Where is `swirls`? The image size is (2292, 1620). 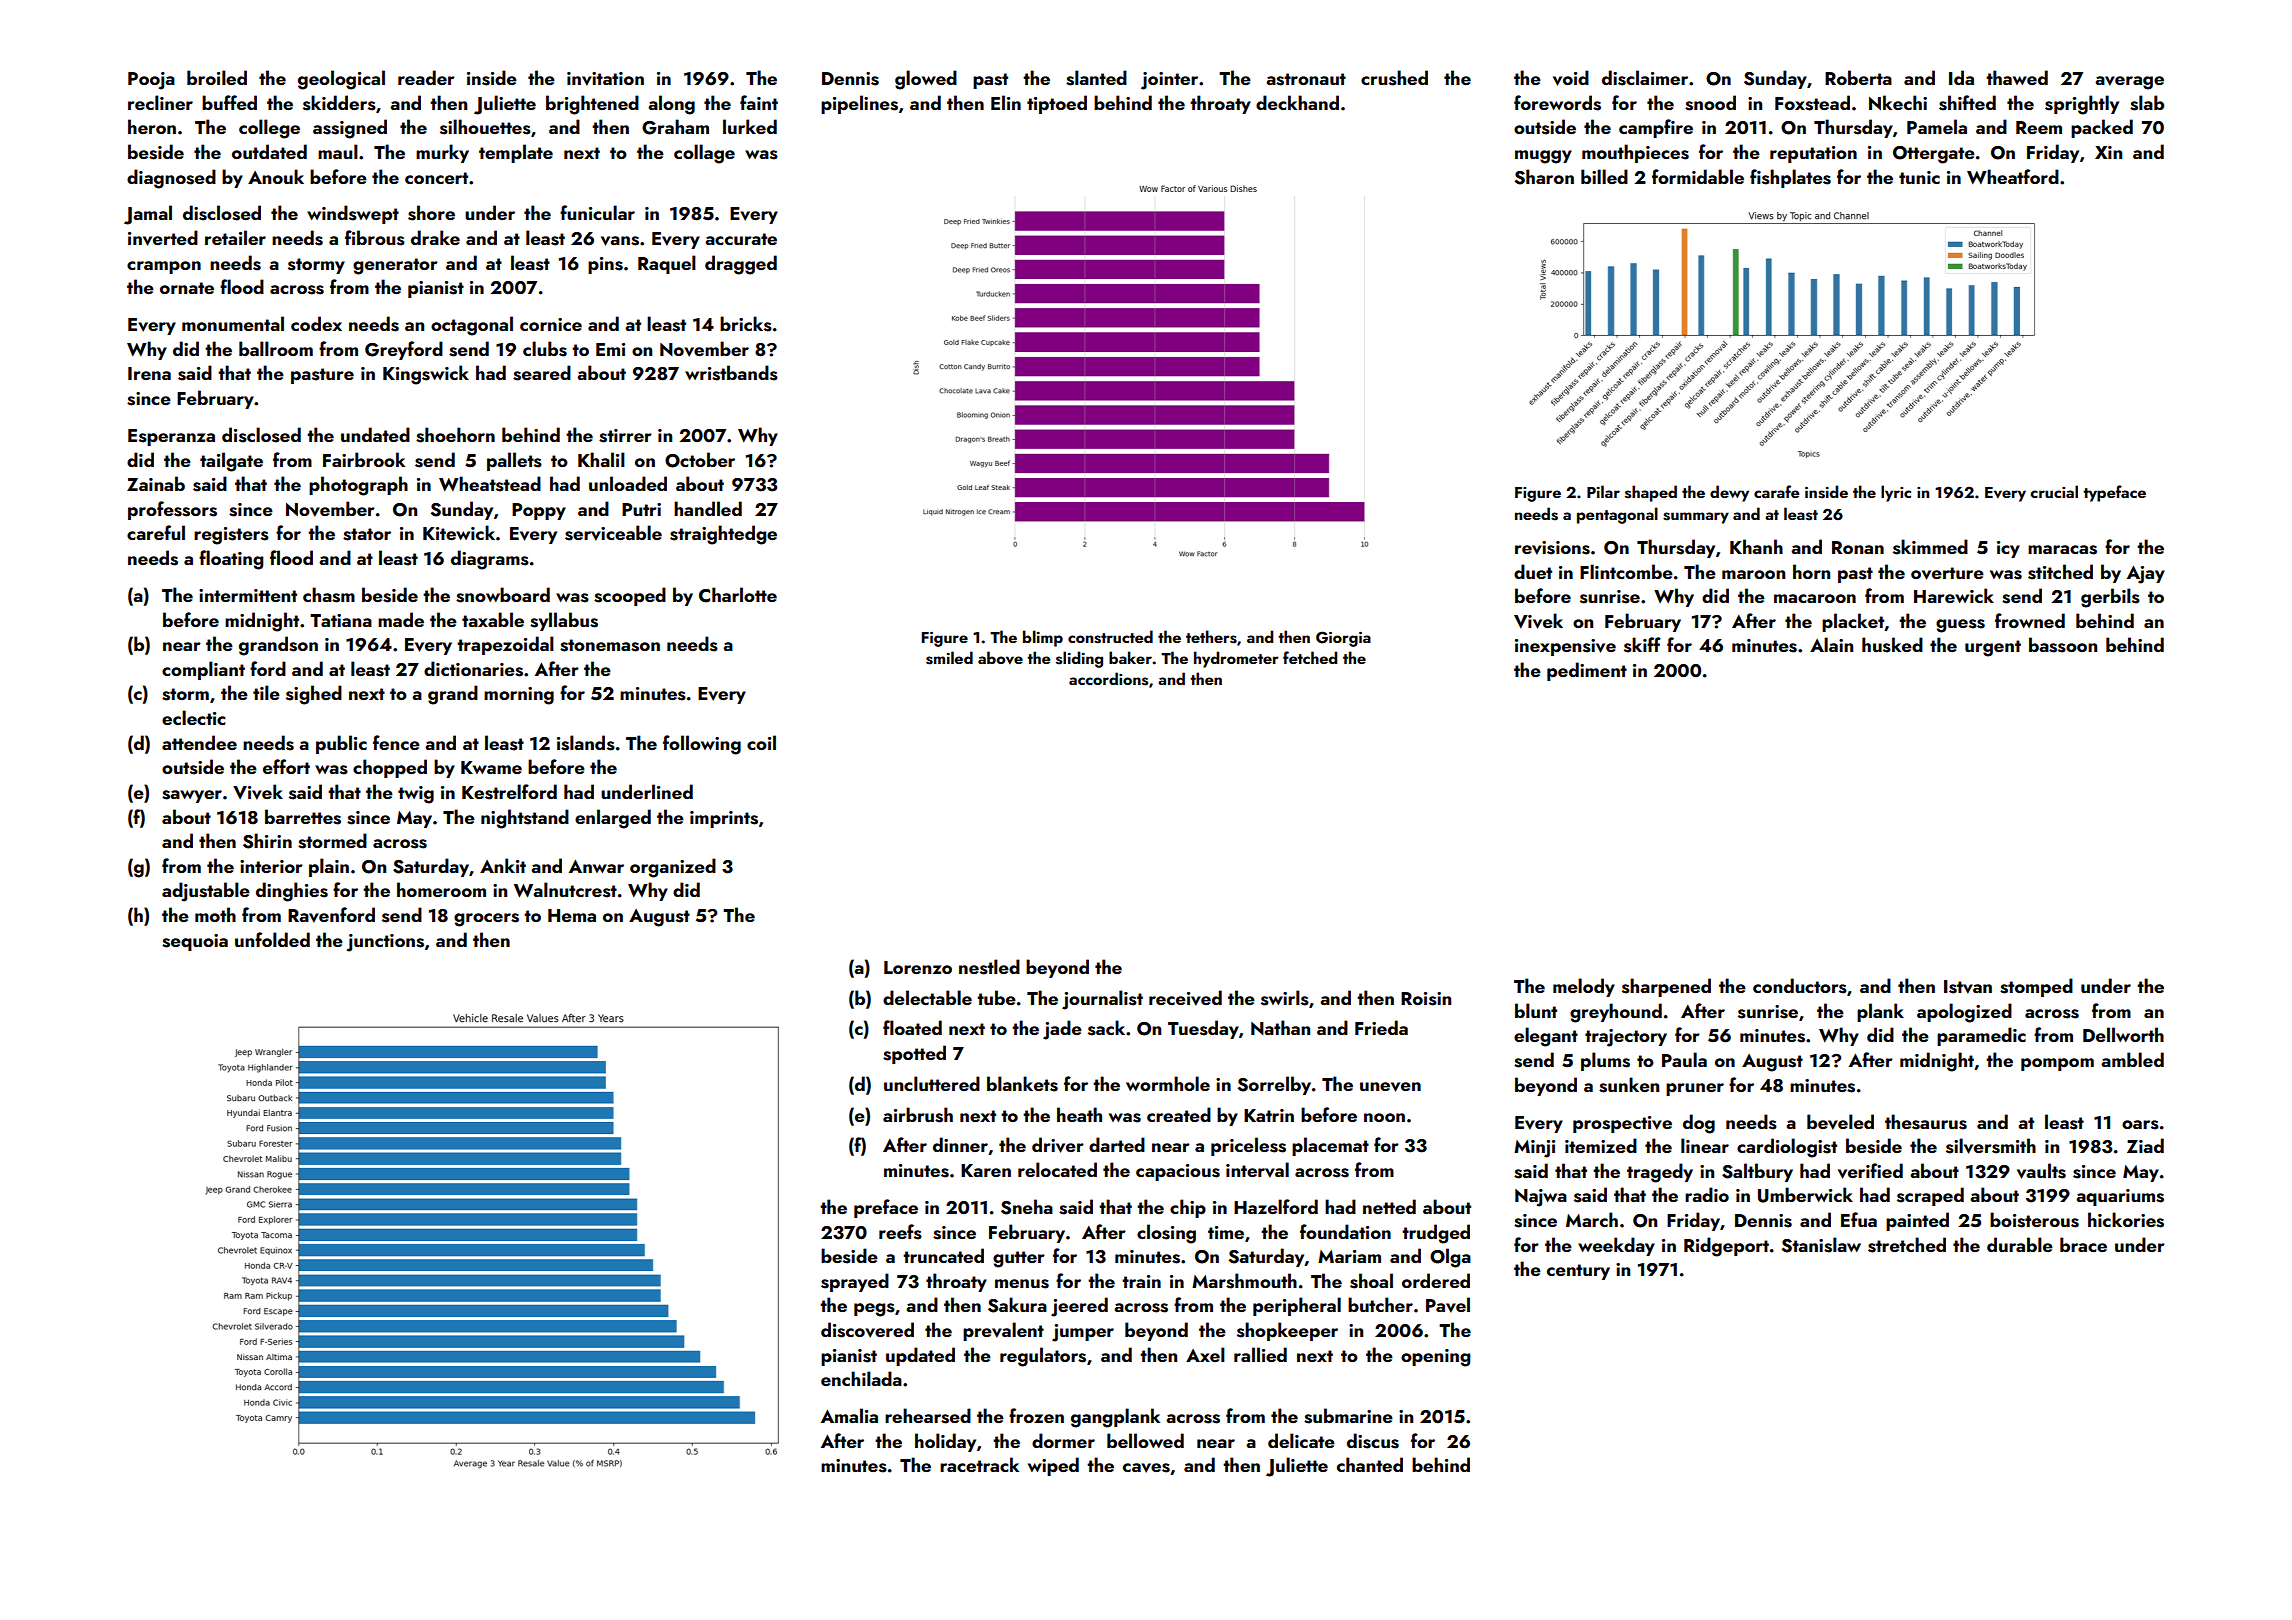
swirls is located at coordinates (1285, 998).
